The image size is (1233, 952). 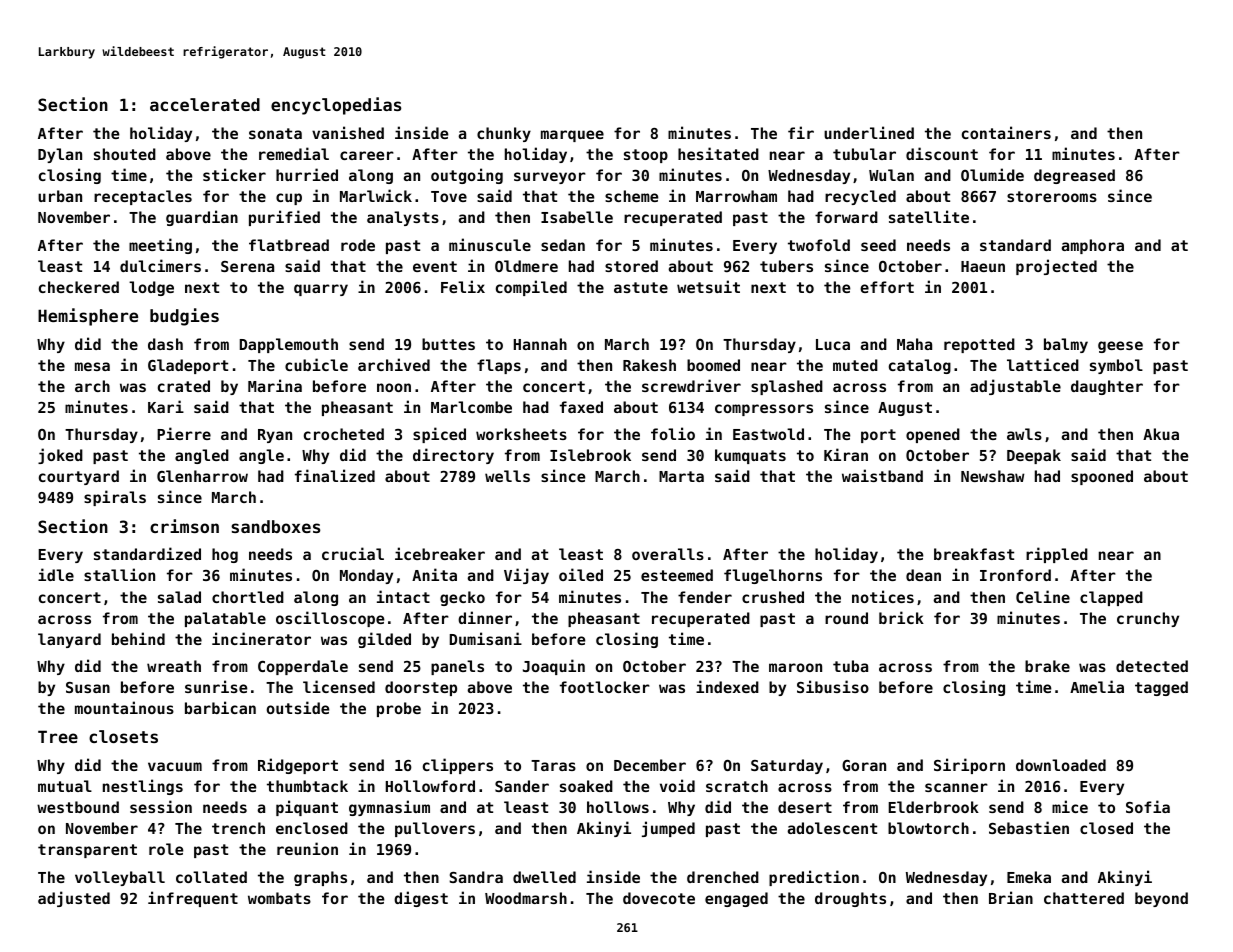 What do you see at coordinates (202, 476) in the screenshot?
I see `Glenharrow` at bounding box center [202, 476].
